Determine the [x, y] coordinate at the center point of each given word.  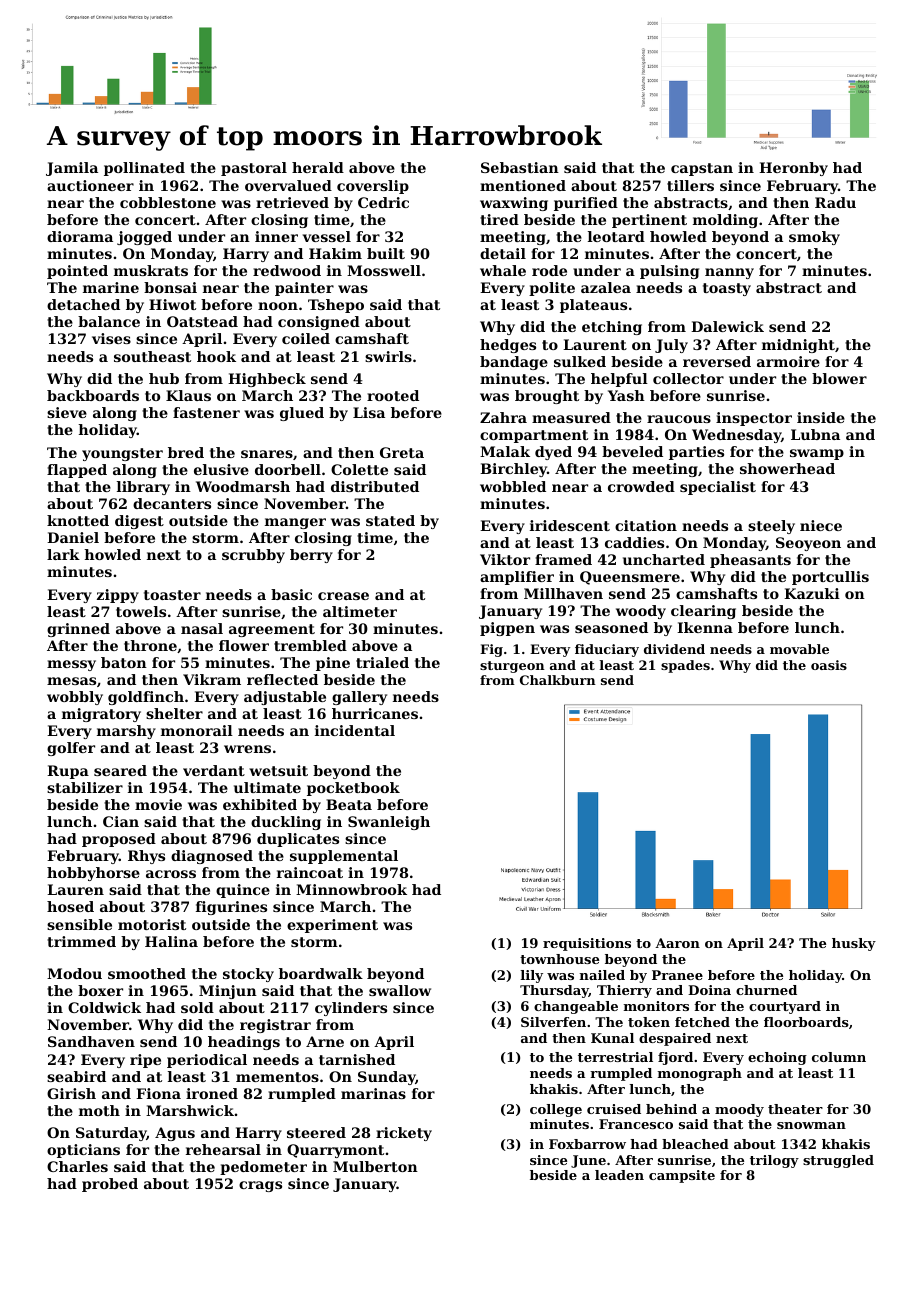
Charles [77, 1166]
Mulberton [375, 1166]
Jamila [72, 169]
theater [795, 1109]
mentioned [523, 185]
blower [839, 378]
